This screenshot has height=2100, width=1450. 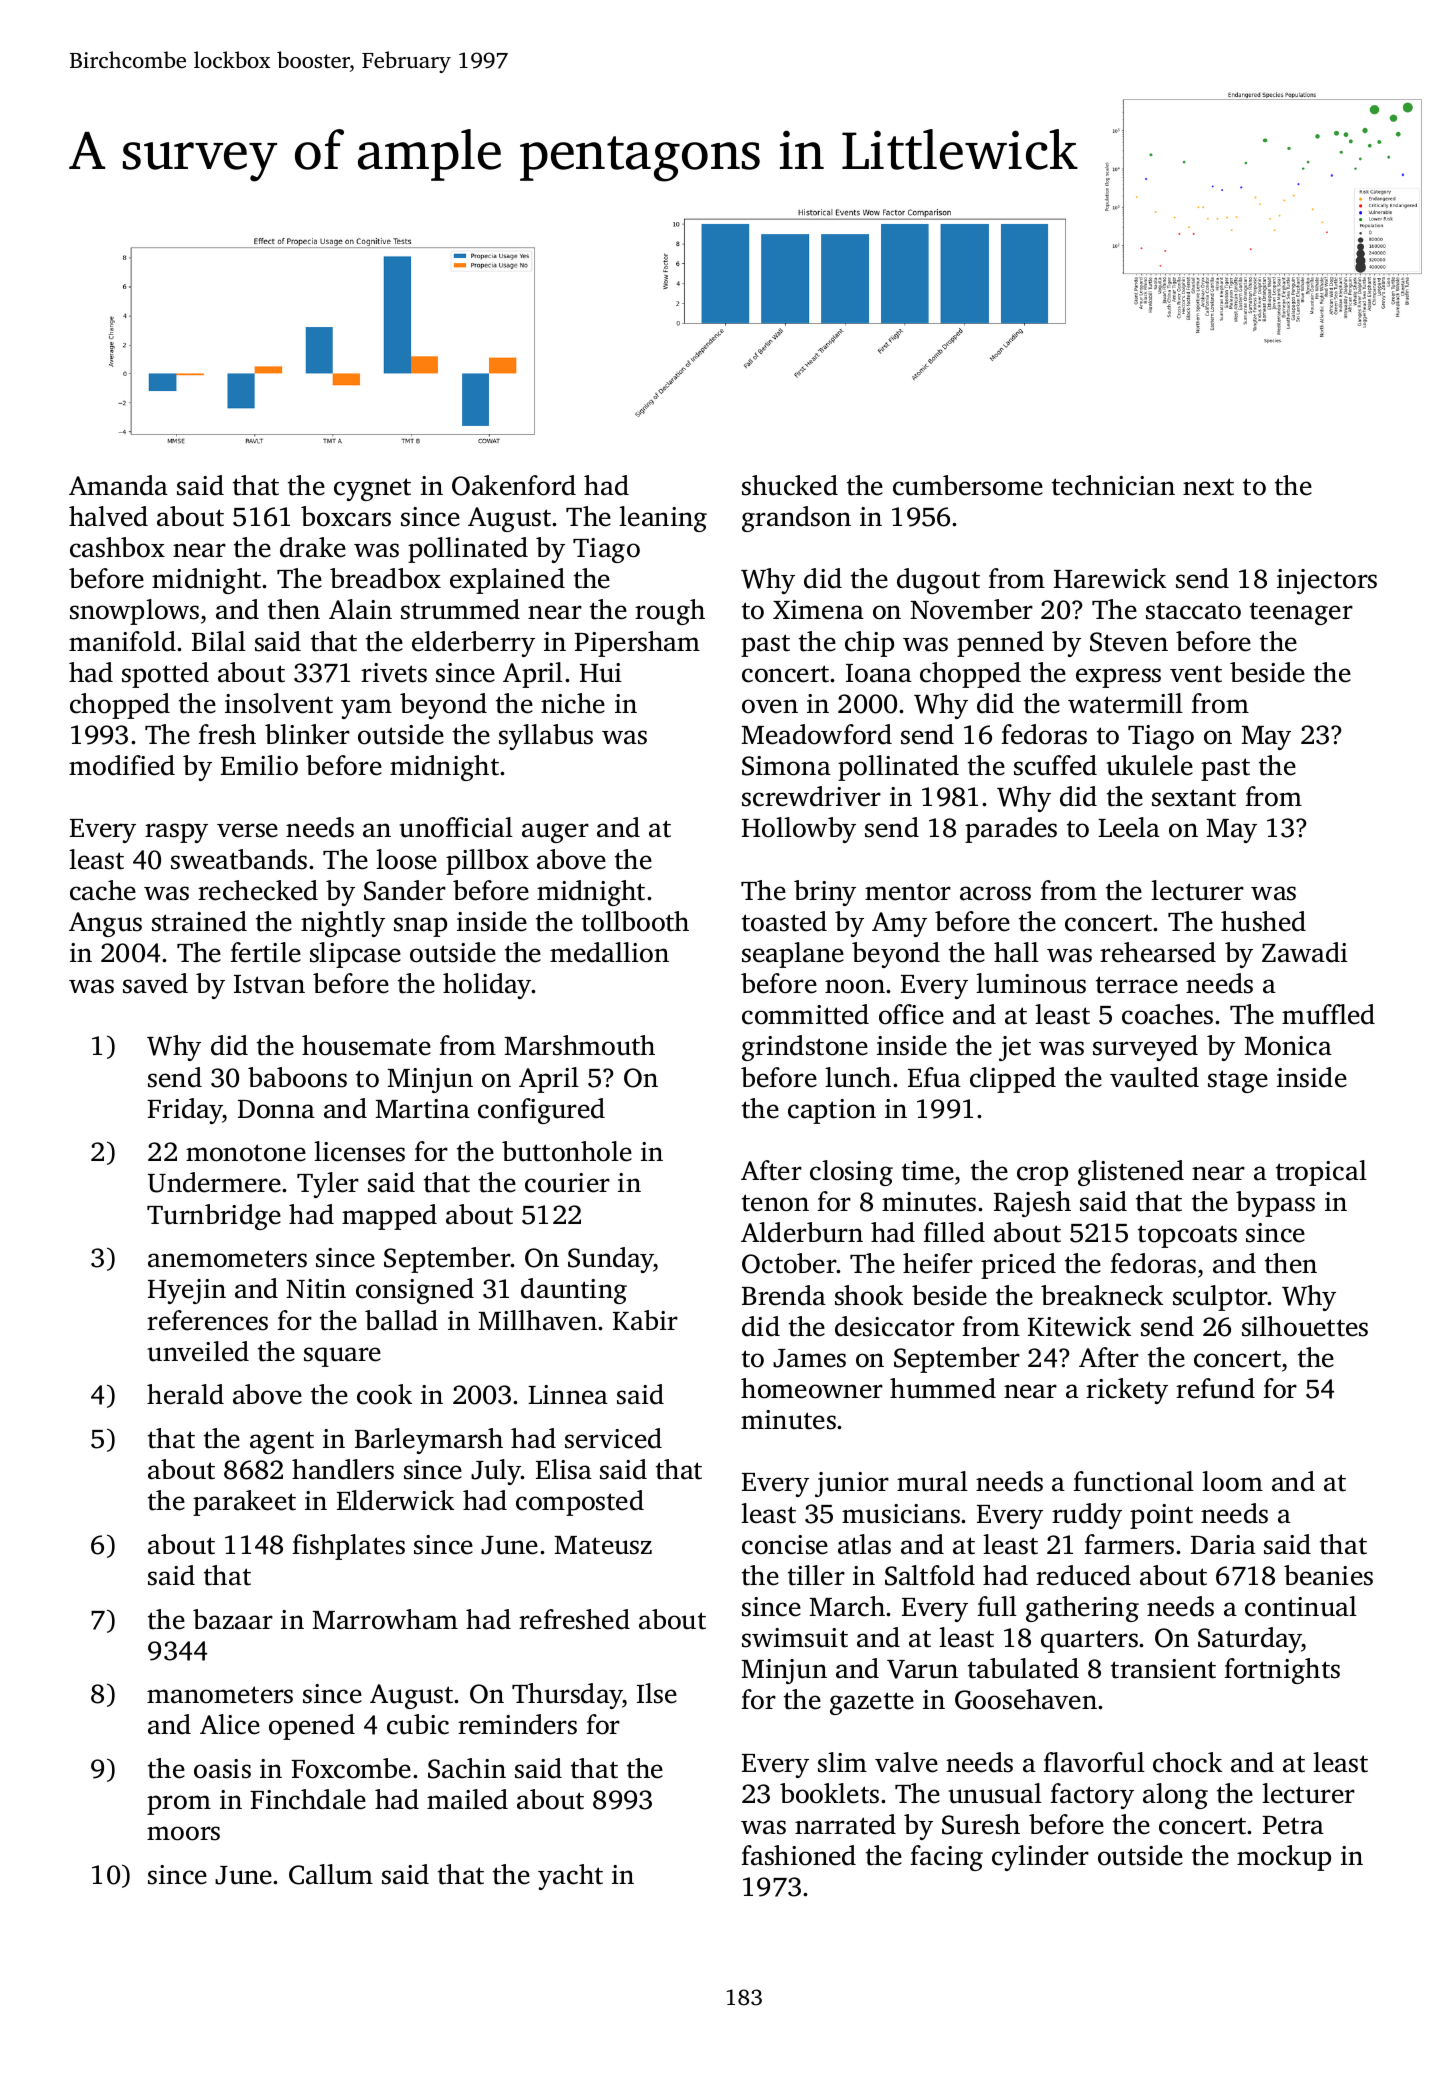 I want to click on moors, so click(x=183, y=1833).
